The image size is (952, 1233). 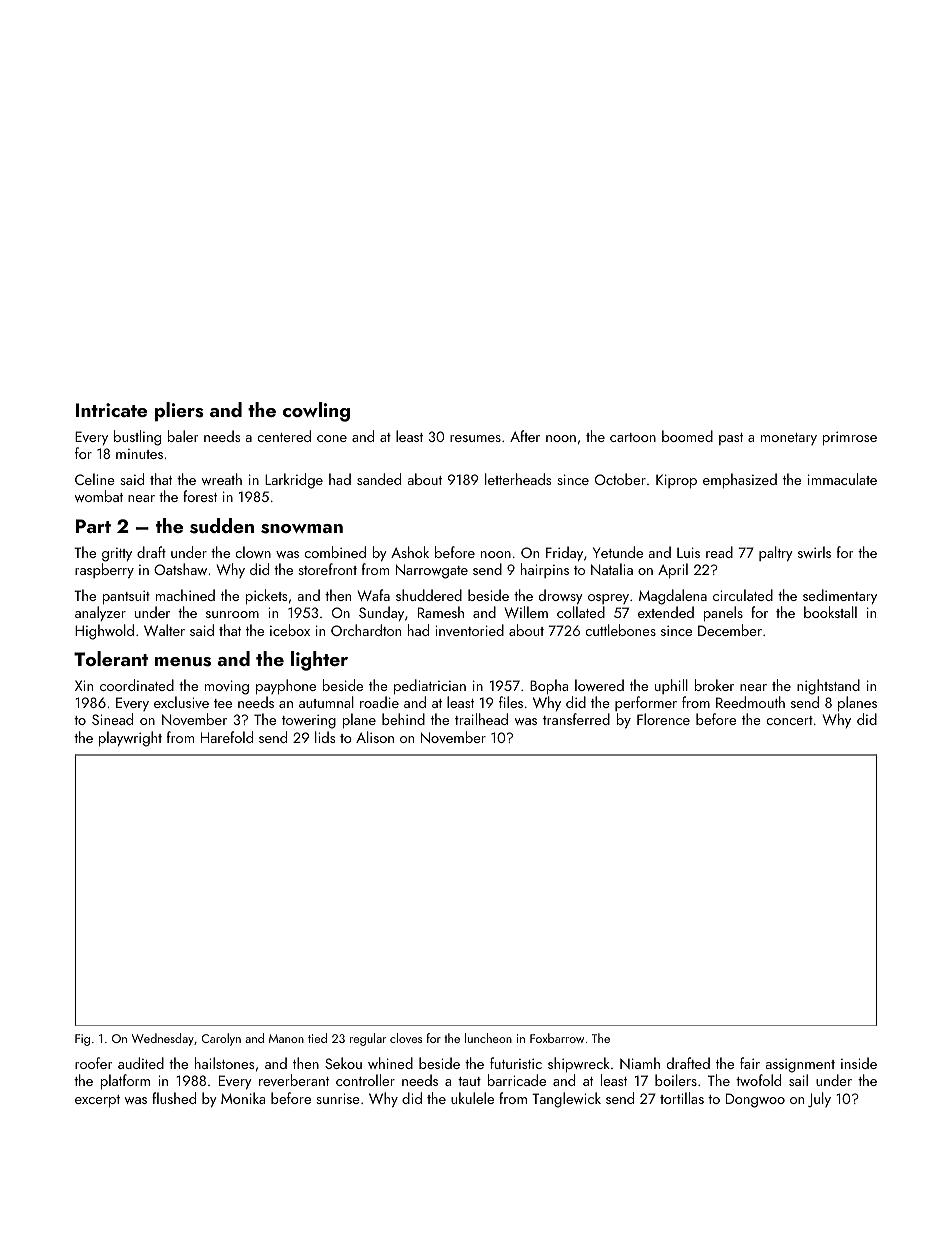 What do you see at coordinates (676, 481) in the screenshot?
I see `Kiprop` at bounding box center [676, 481].
